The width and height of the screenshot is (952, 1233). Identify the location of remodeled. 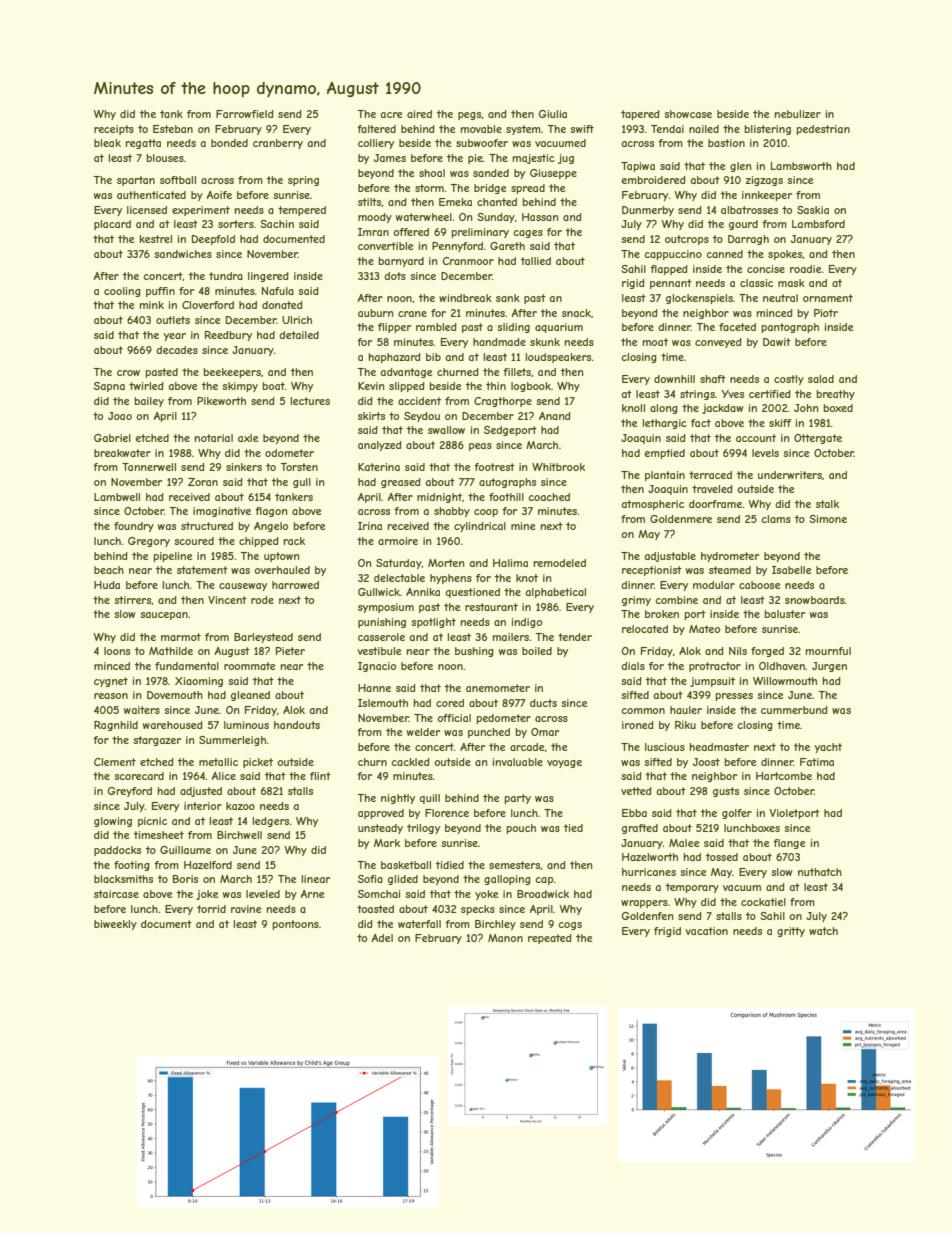
(559, 563).
